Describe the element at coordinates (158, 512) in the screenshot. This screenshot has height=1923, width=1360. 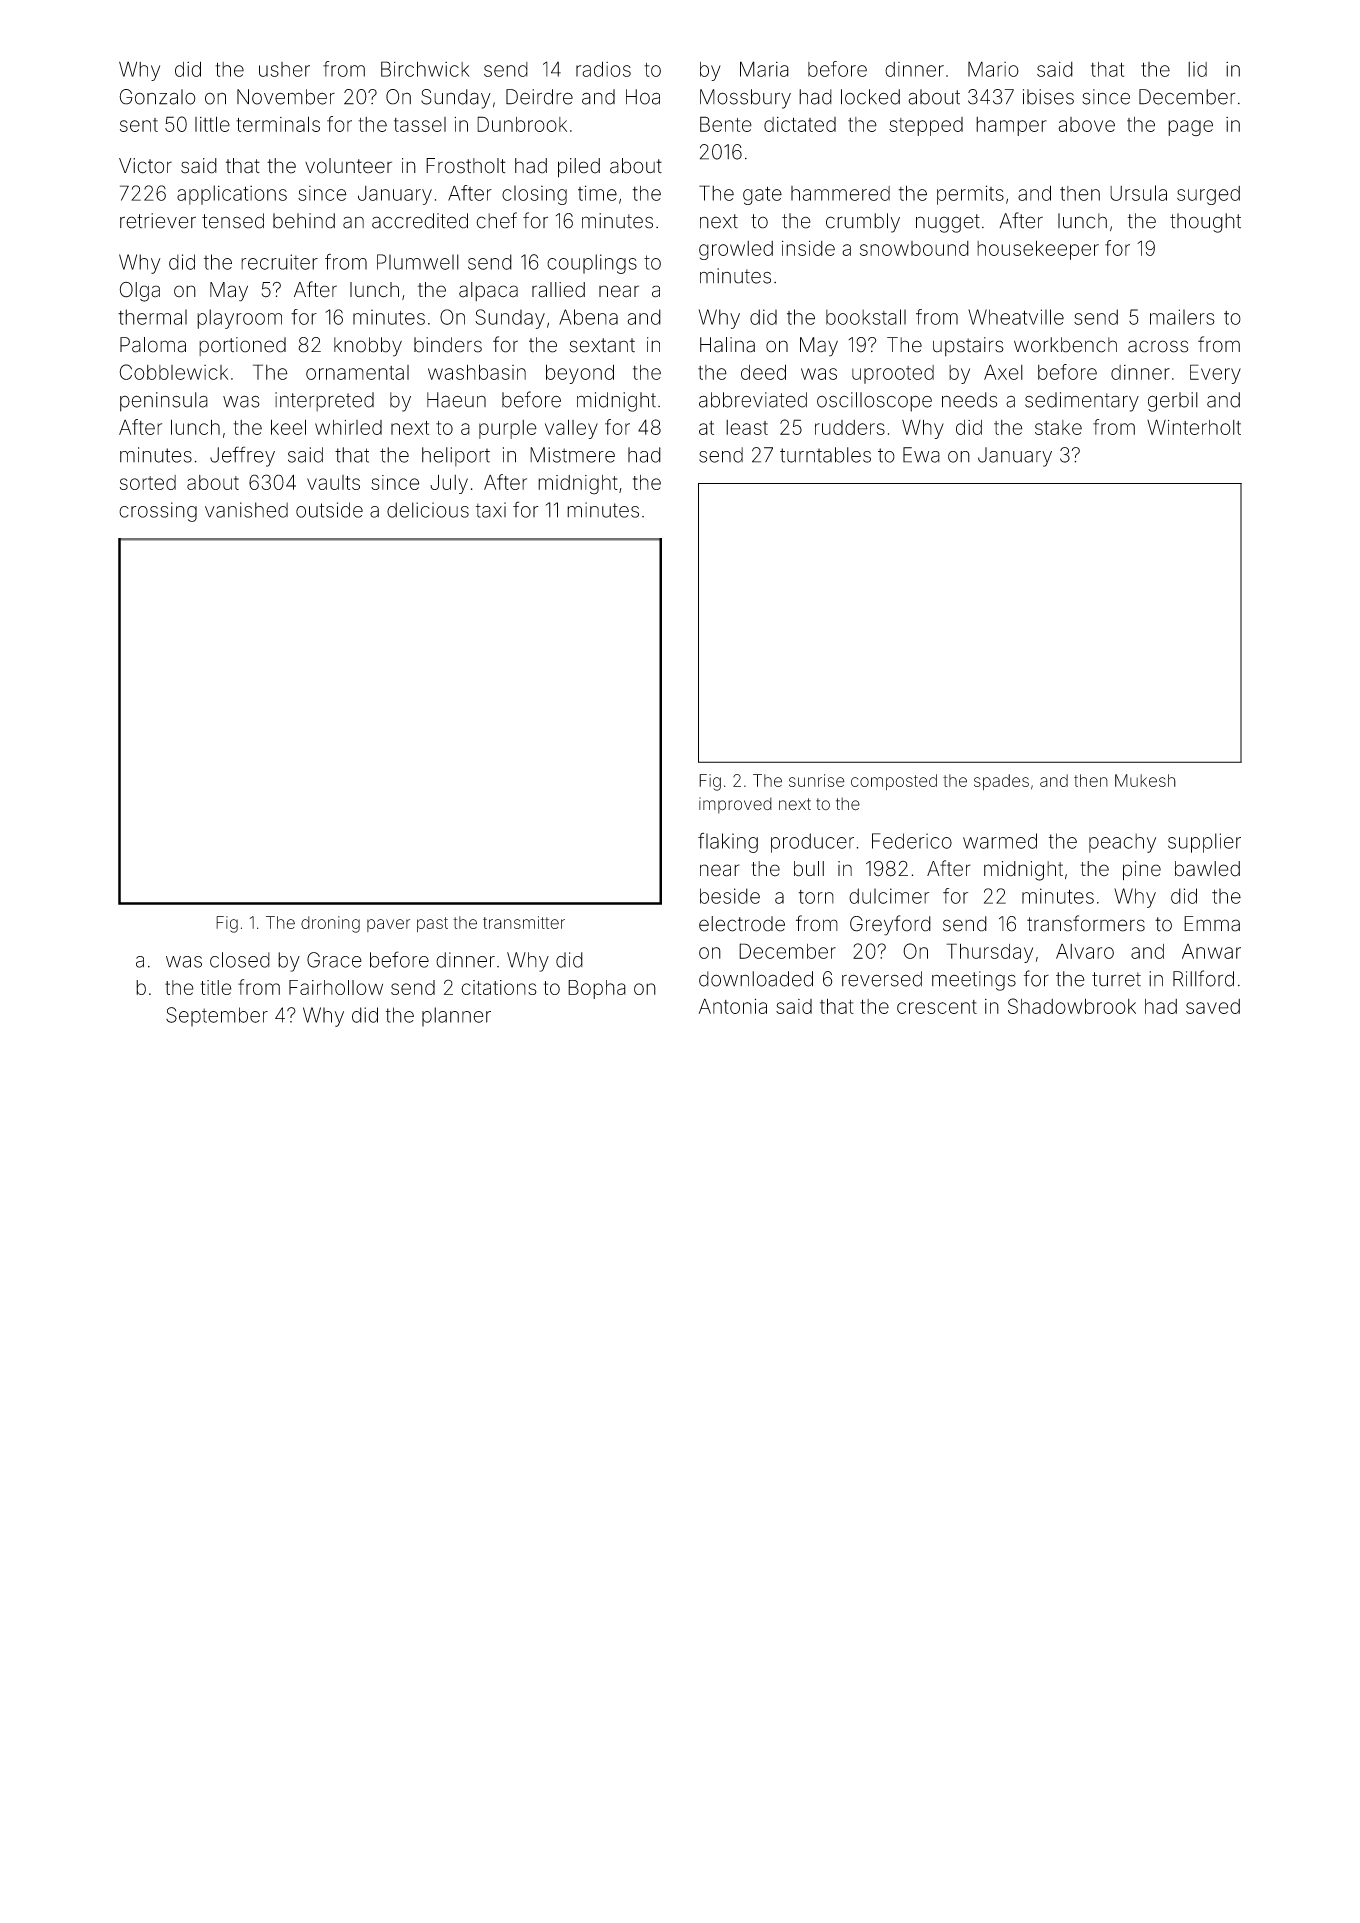
I see `crossing` at that location.
